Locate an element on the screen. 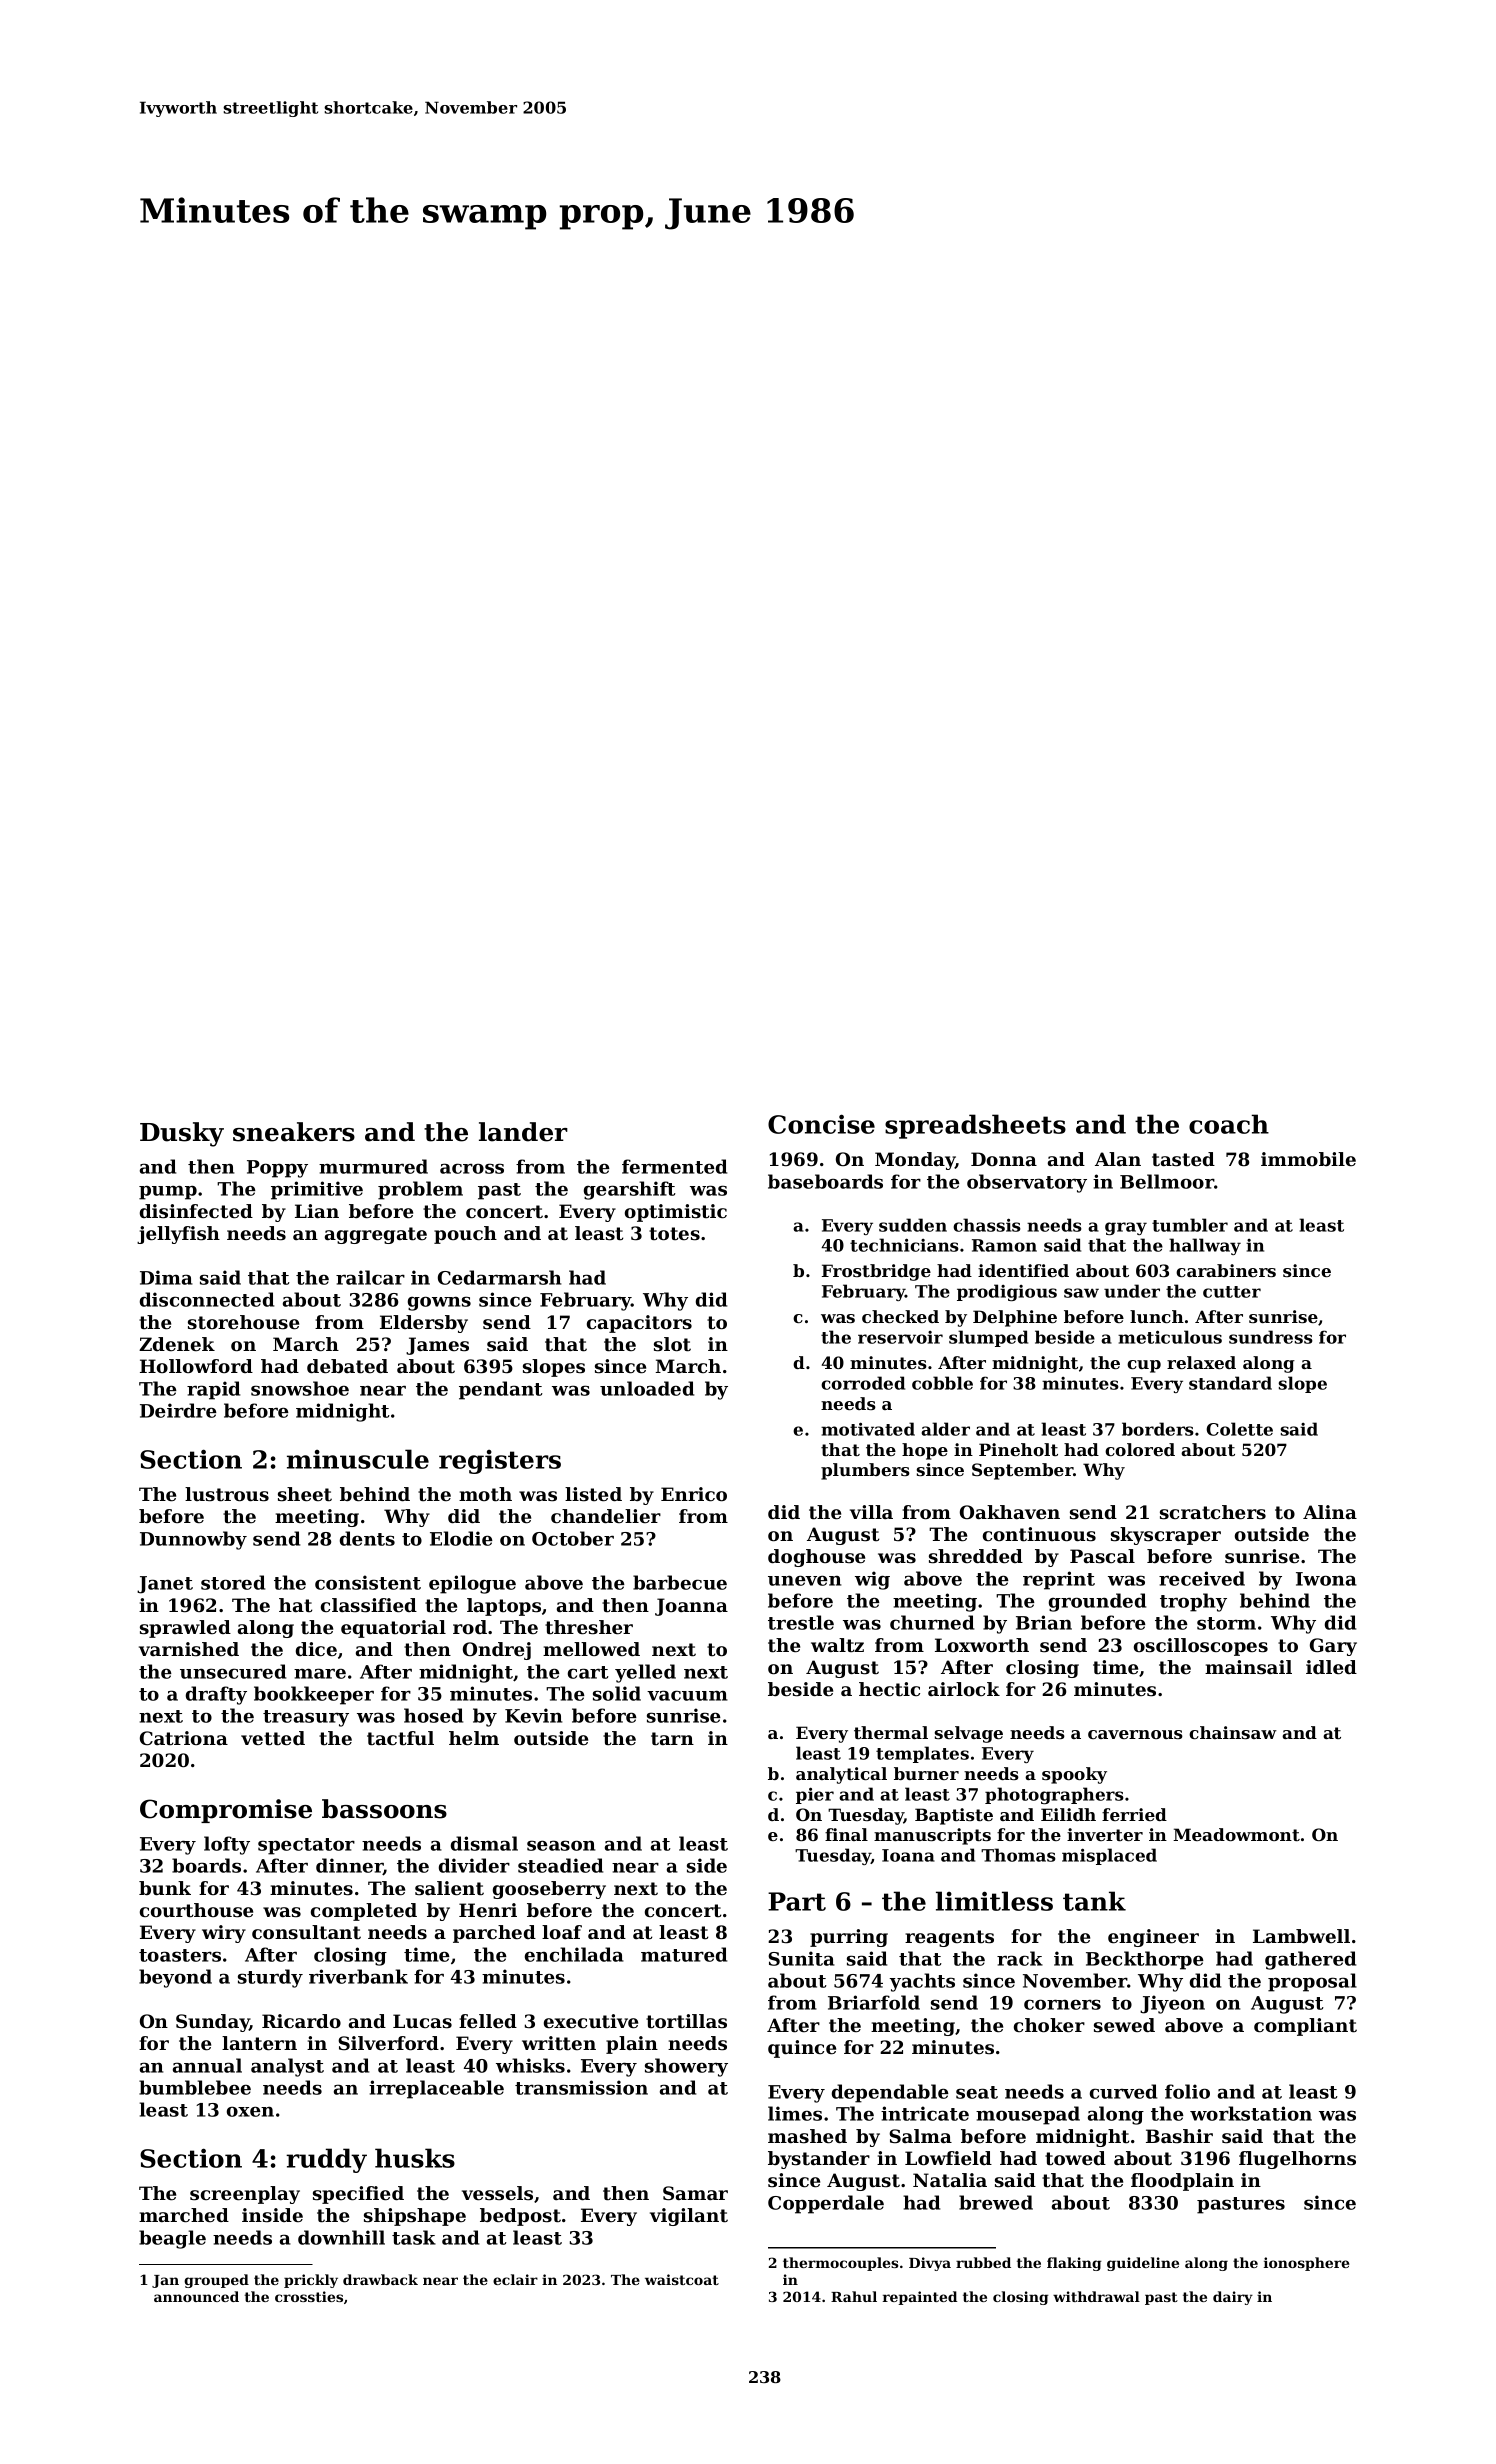 This screenshot has width=1496, height=2464. pump is located at coordinates (168, 1192).
